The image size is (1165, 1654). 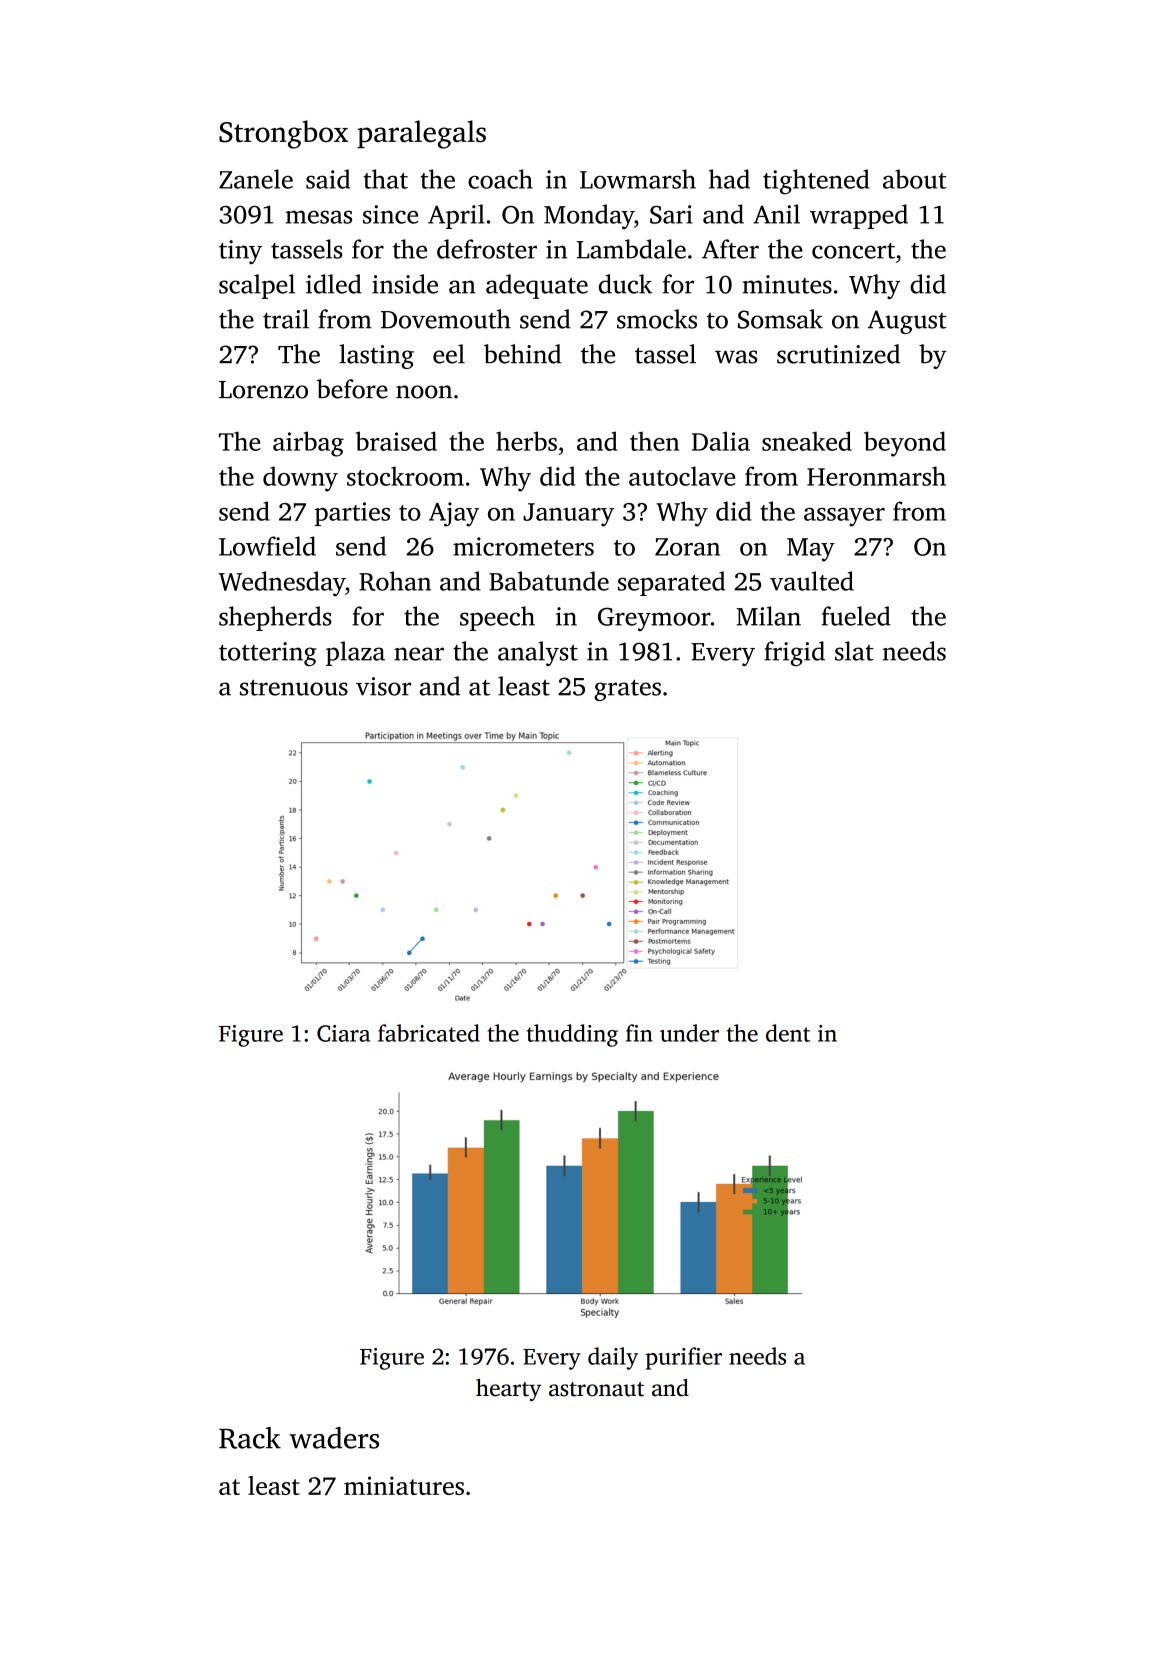 What do you see at coordinates (639, 1033) in the screenshot?
I see `fin` at bounding box center [639, 1033].
